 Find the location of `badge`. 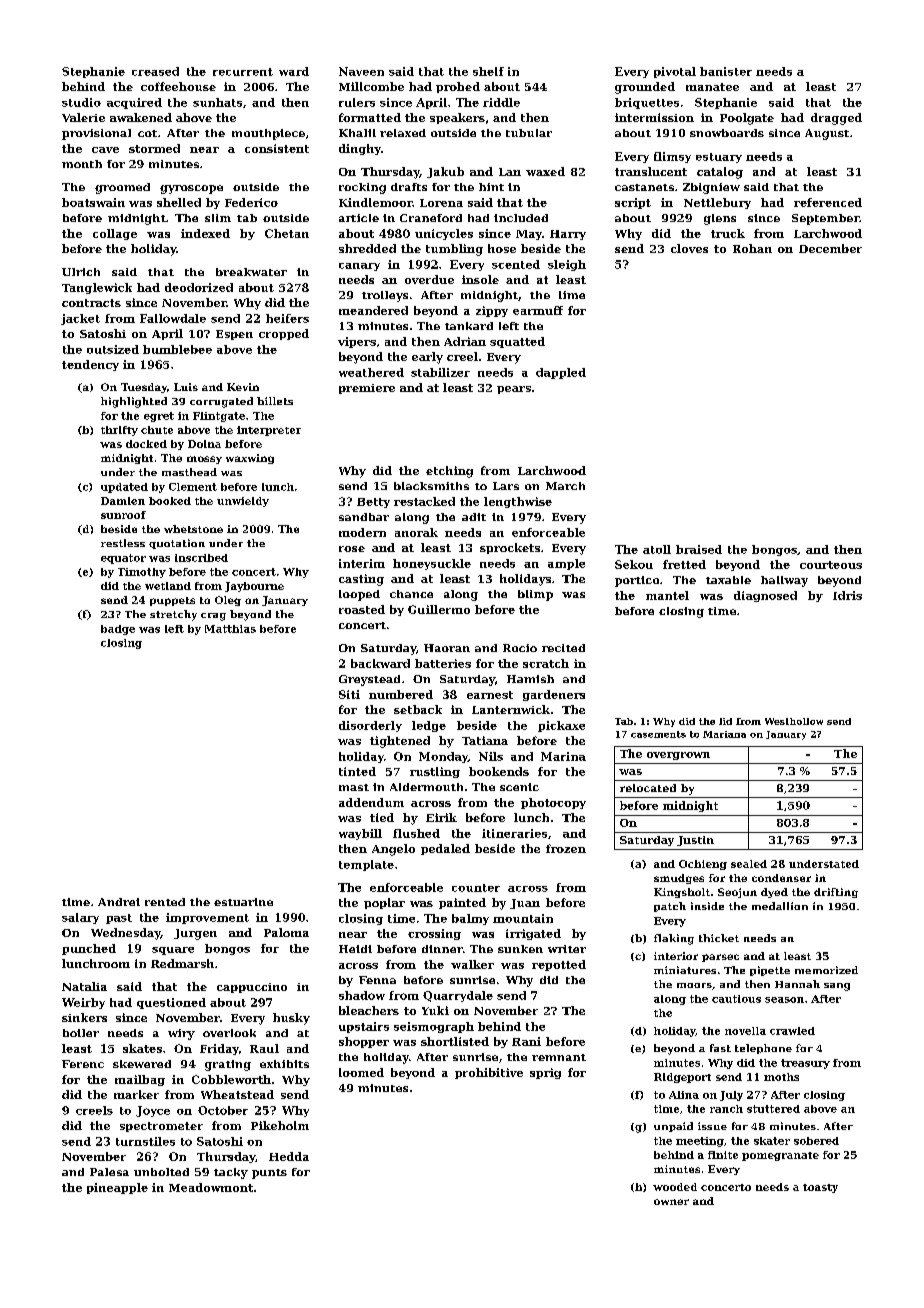

badge is located at coordinates (118, 630).
